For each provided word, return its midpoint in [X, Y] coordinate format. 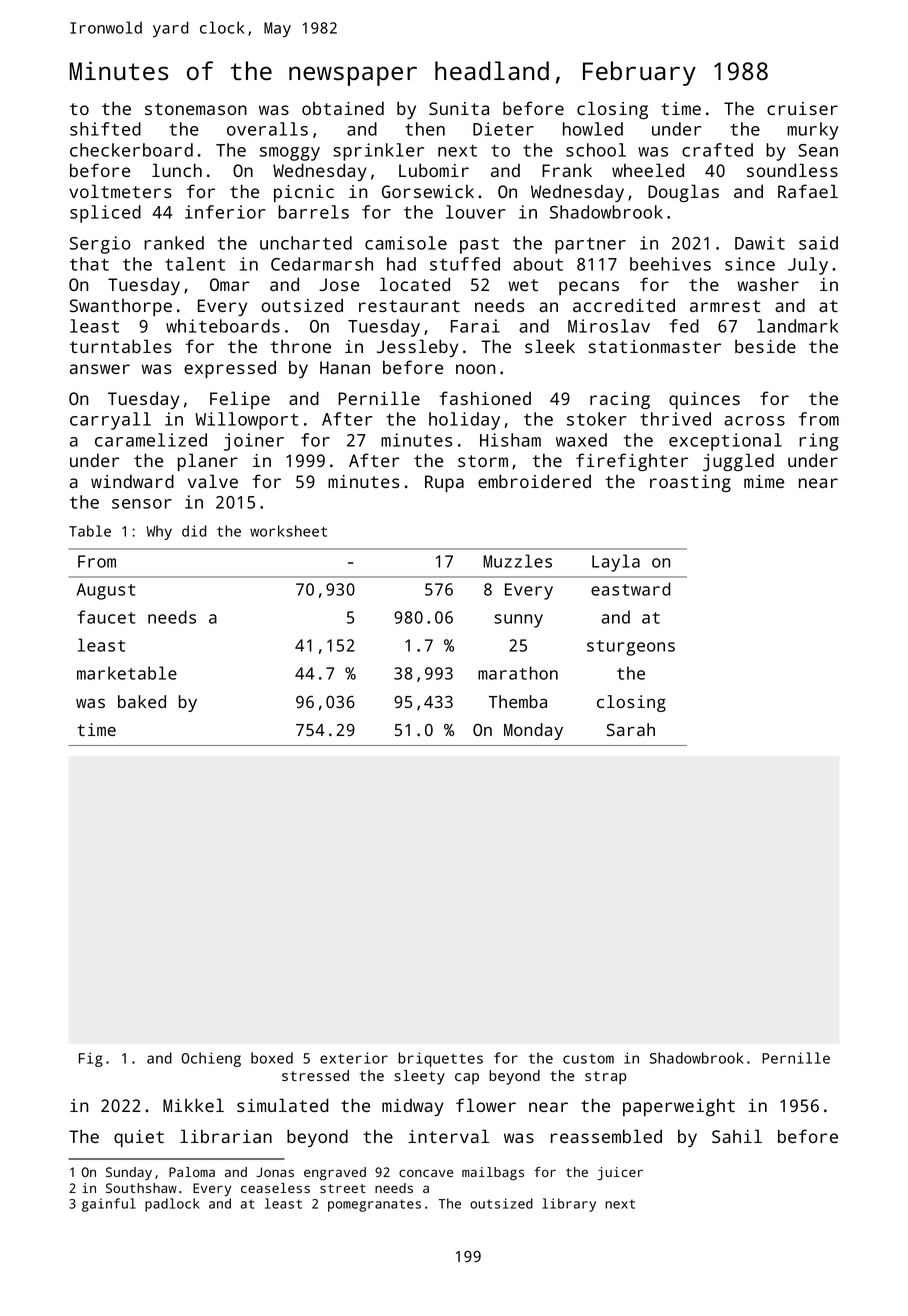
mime [764, 481]
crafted [717, 150]
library [569, 1205]
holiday [464, 421]
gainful [109, 1205]
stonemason [196, 109]
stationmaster [655, 346]
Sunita [459, 108]
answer [100, 369]
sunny [518, 621]
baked [142, 701]
